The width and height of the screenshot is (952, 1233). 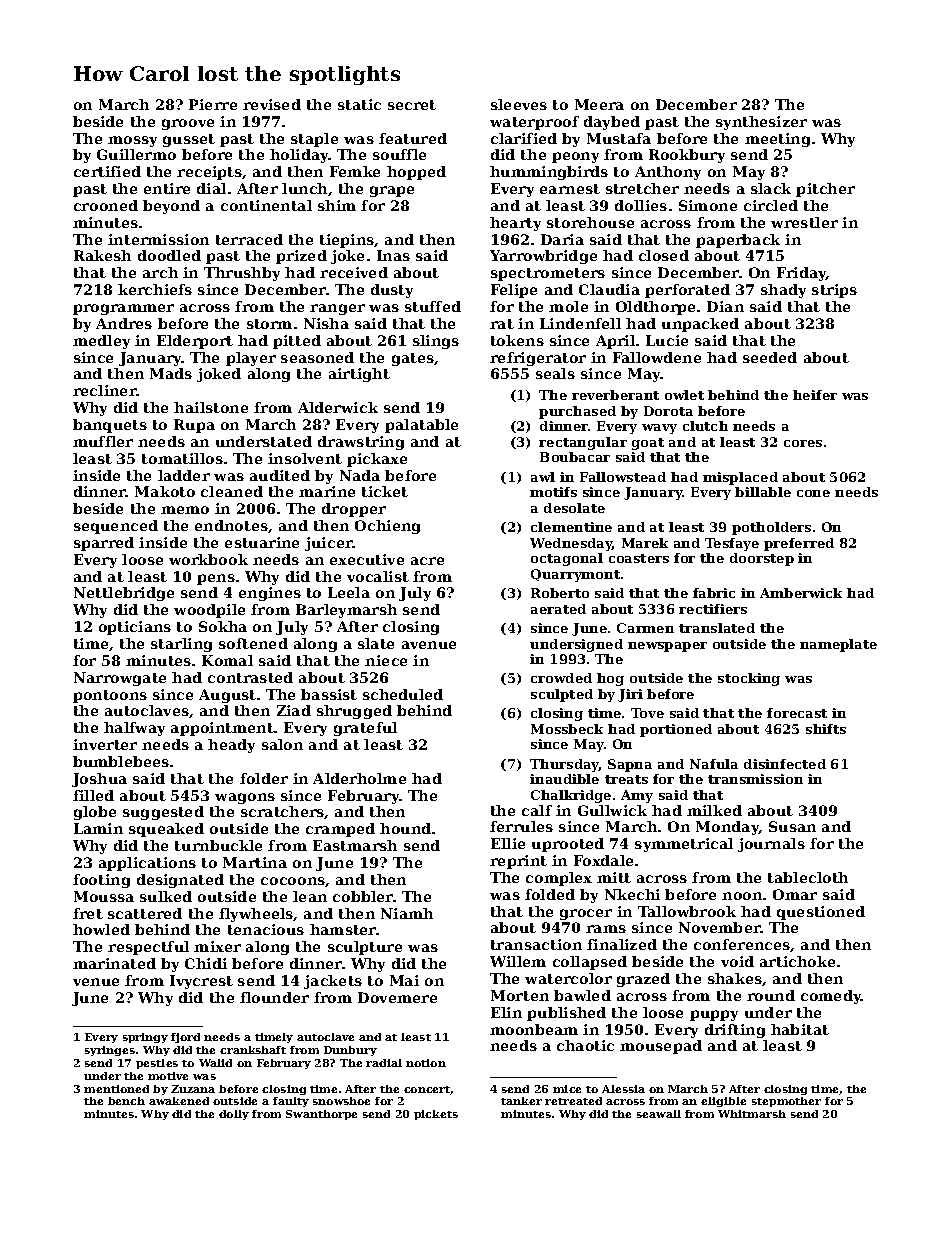 I want to click on recliner, so click(x=105, y=390).
